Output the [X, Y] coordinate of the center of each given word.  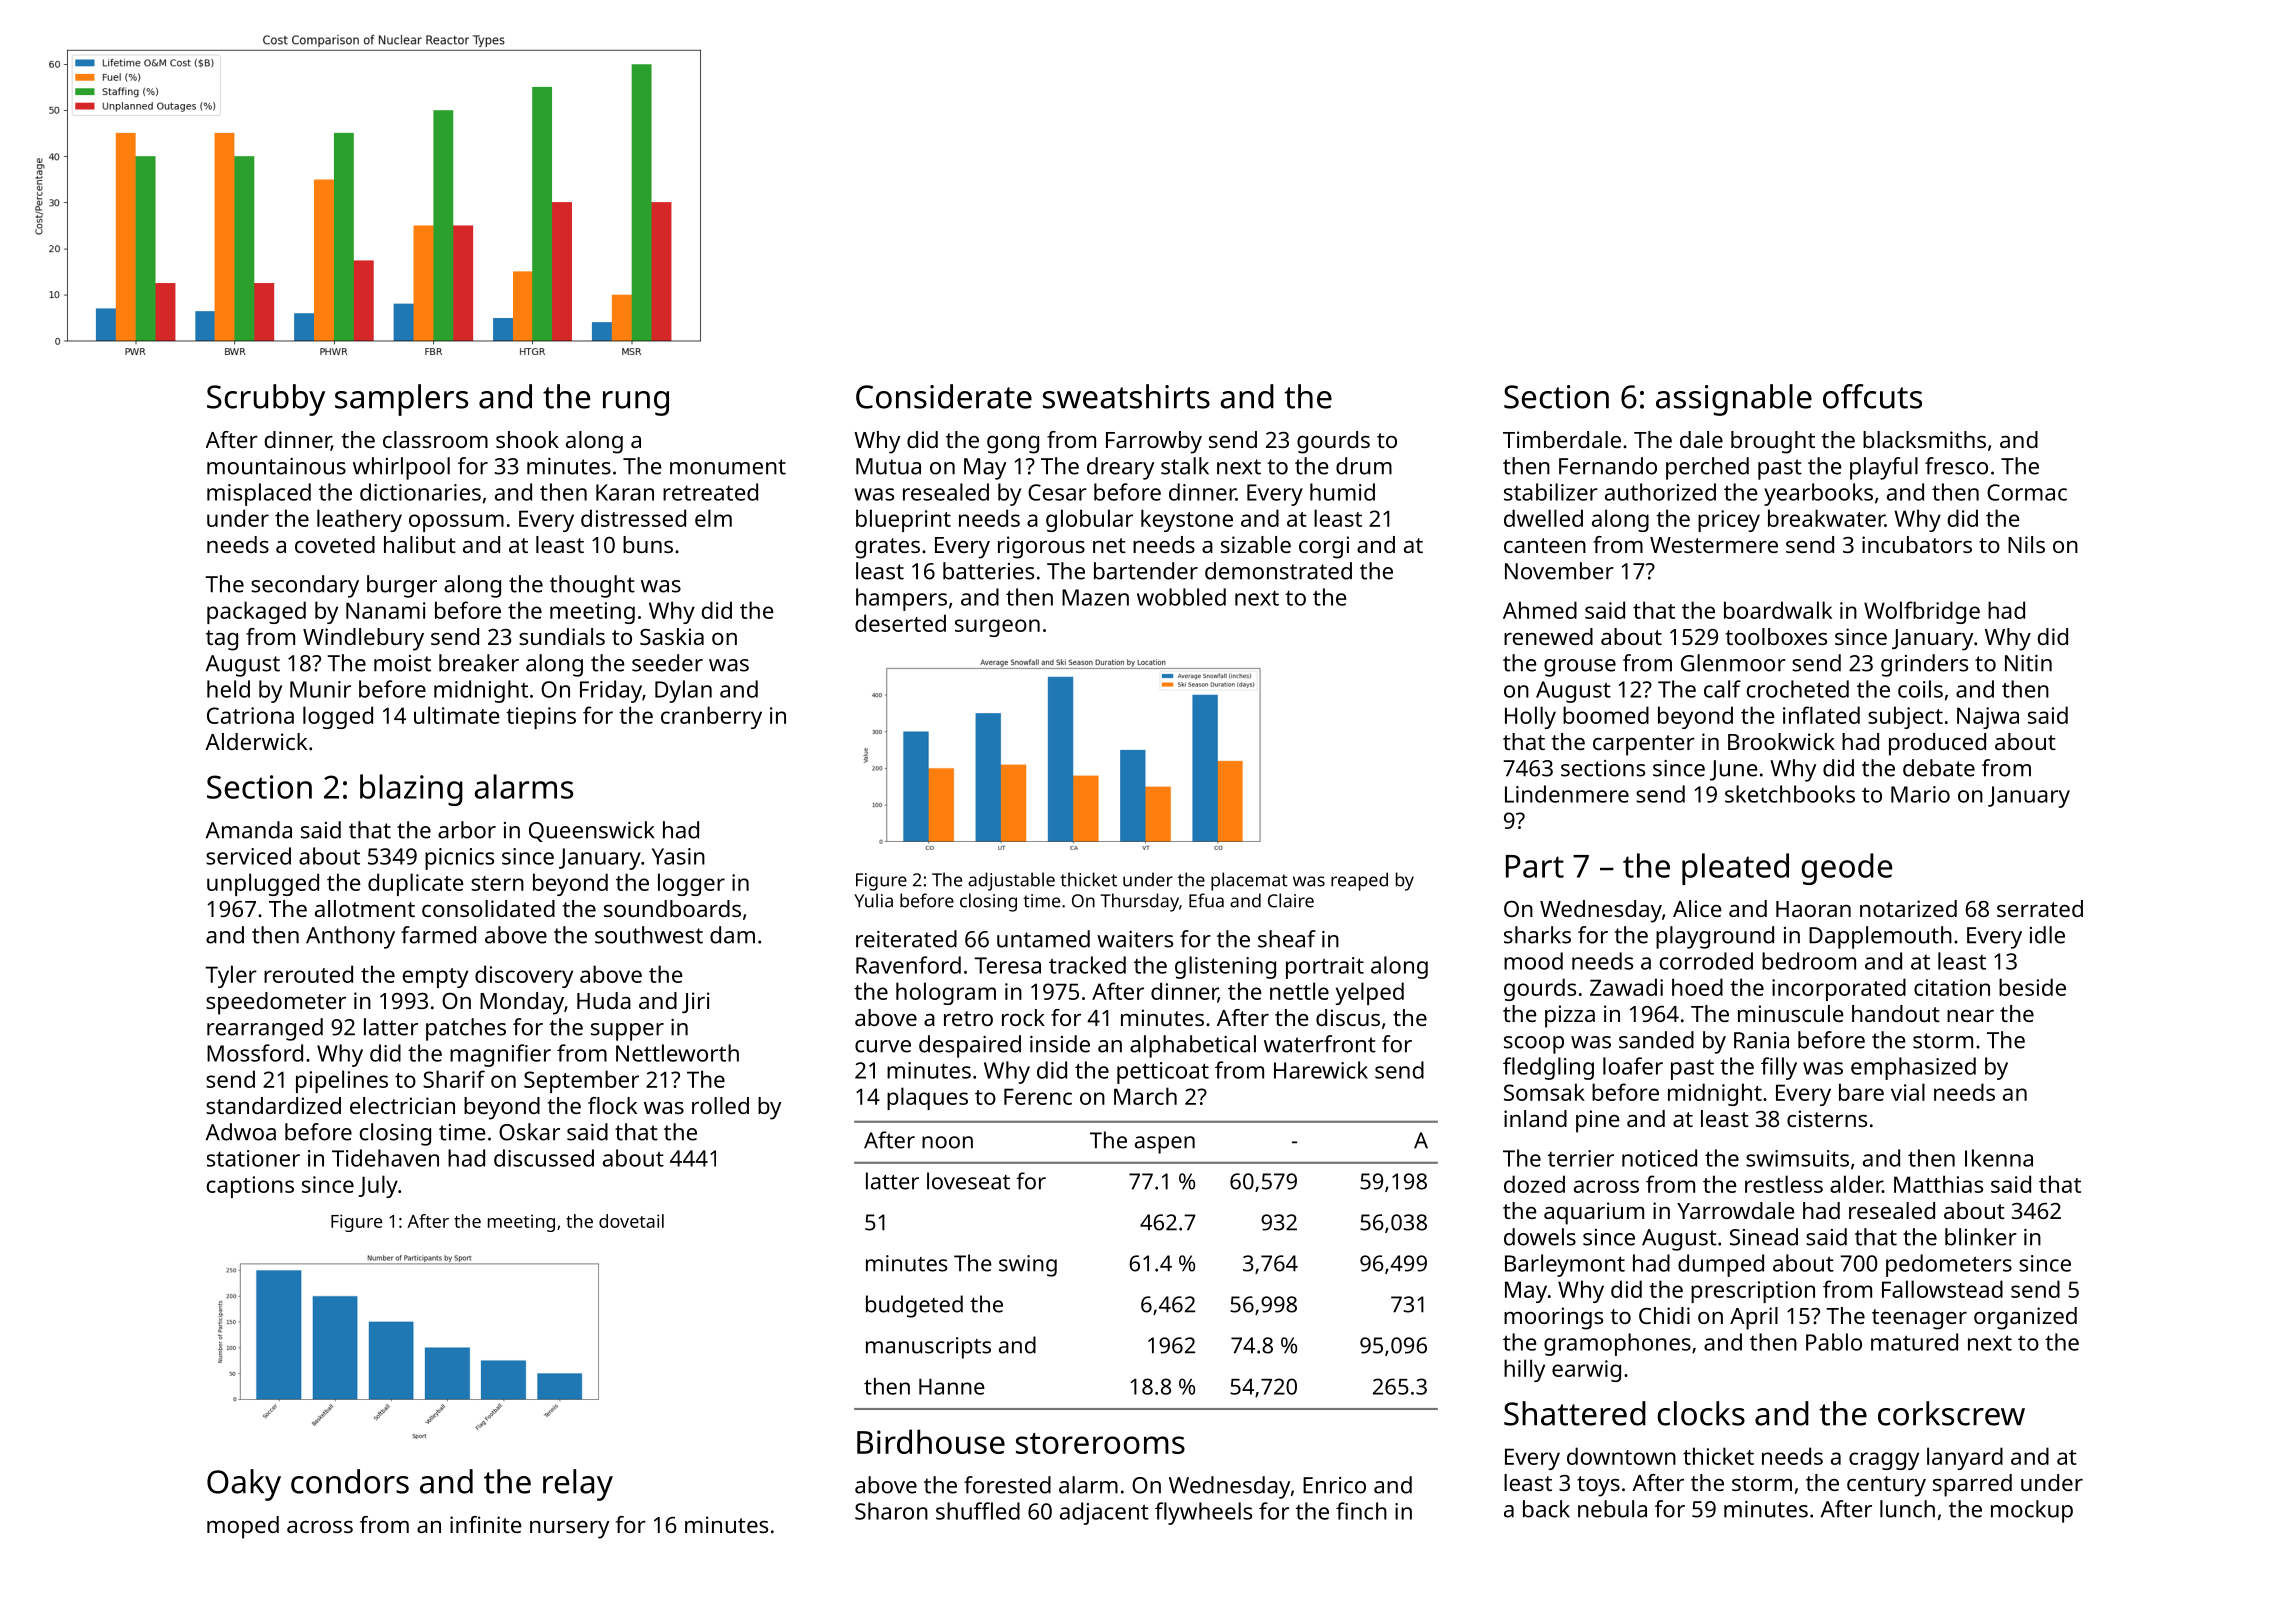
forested [1007, 1485]
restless [1784, 1184]
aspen [1165, 1145]
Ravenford [908, 965]
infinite [486, 1524]
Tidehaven [385, 1158]
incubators [1917, 544]
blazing [411, 790]
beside [2032, 987]
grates [887, 548]
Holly [1530, 717]
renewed [1548, 636]
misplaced [259, 494]
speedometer [276, 1003]
